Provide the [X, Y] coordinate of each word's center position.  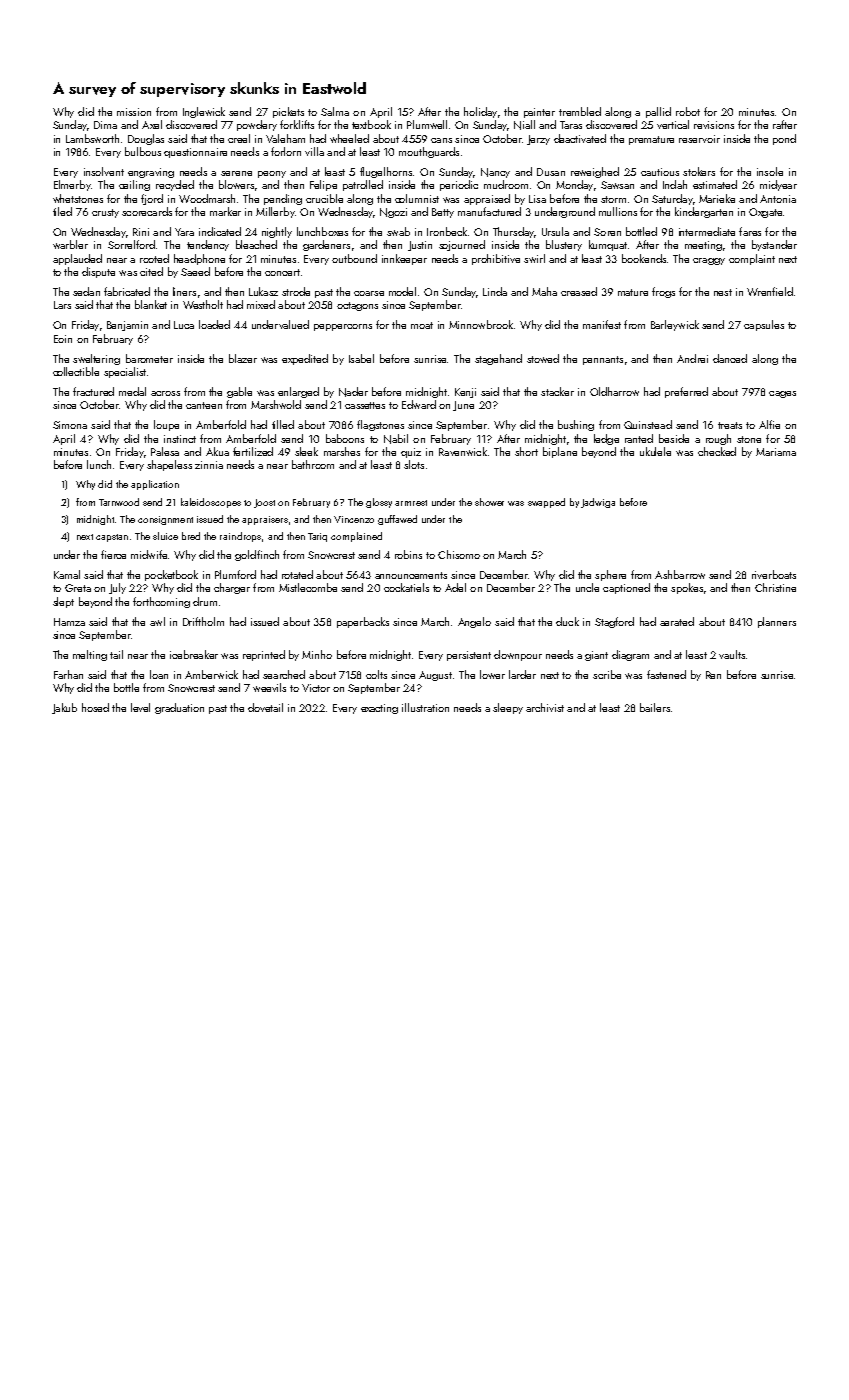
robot [688, 111]
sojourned [462, 245]
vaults [732, 654]
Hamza [69, 622]
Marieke [717, 198]
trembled [580, 111]
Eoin [63, 339]
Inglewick [204, 112]
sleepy [508, 708]
